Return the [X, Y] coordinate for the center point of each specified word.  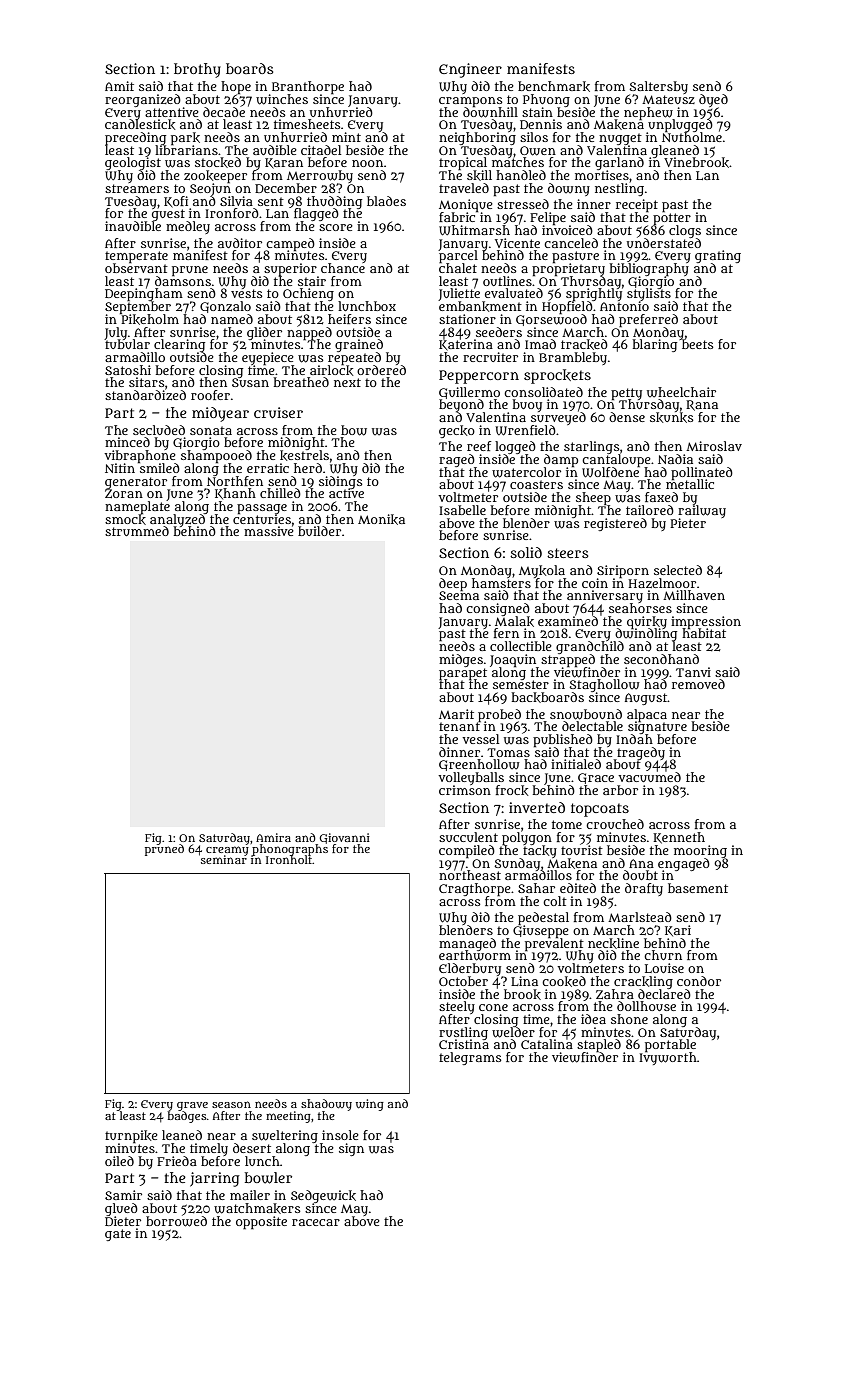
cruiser [278, 412]
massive [269, 531]
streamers [137, 188]
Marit [456, 714]
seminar [224, 860]
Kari [678, 930]
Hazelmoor [662, 583]
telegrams [470, 1058]
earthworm [475, 956]
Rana [702, 405]
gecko [457, 431]
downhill [490, 112]
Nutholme [692, 137]
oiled [119, 1161]
